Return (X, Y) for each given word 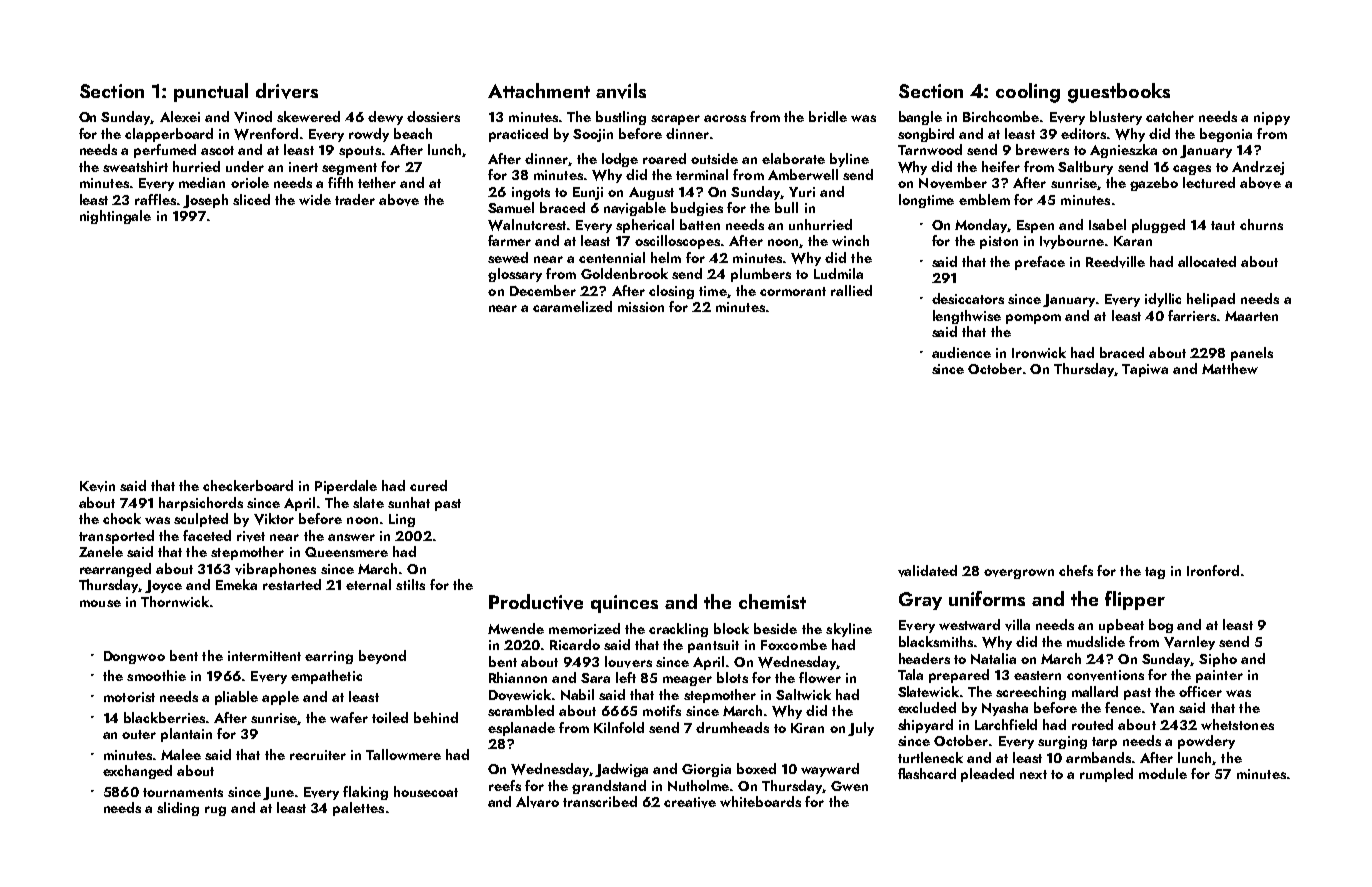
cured (428, 485)
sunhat (409, 502)
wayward (830, 770)
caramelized (572, 306)
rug (215, 811)
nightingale (115, 217)
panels (1252, 354)
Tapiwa (1145, 370)
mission (641, 307)
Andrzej (1258, 168)
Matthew (1230, 368)
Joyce (163, 586)
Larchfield (1006, 724)
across (725, 118)
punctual (211, 92)
